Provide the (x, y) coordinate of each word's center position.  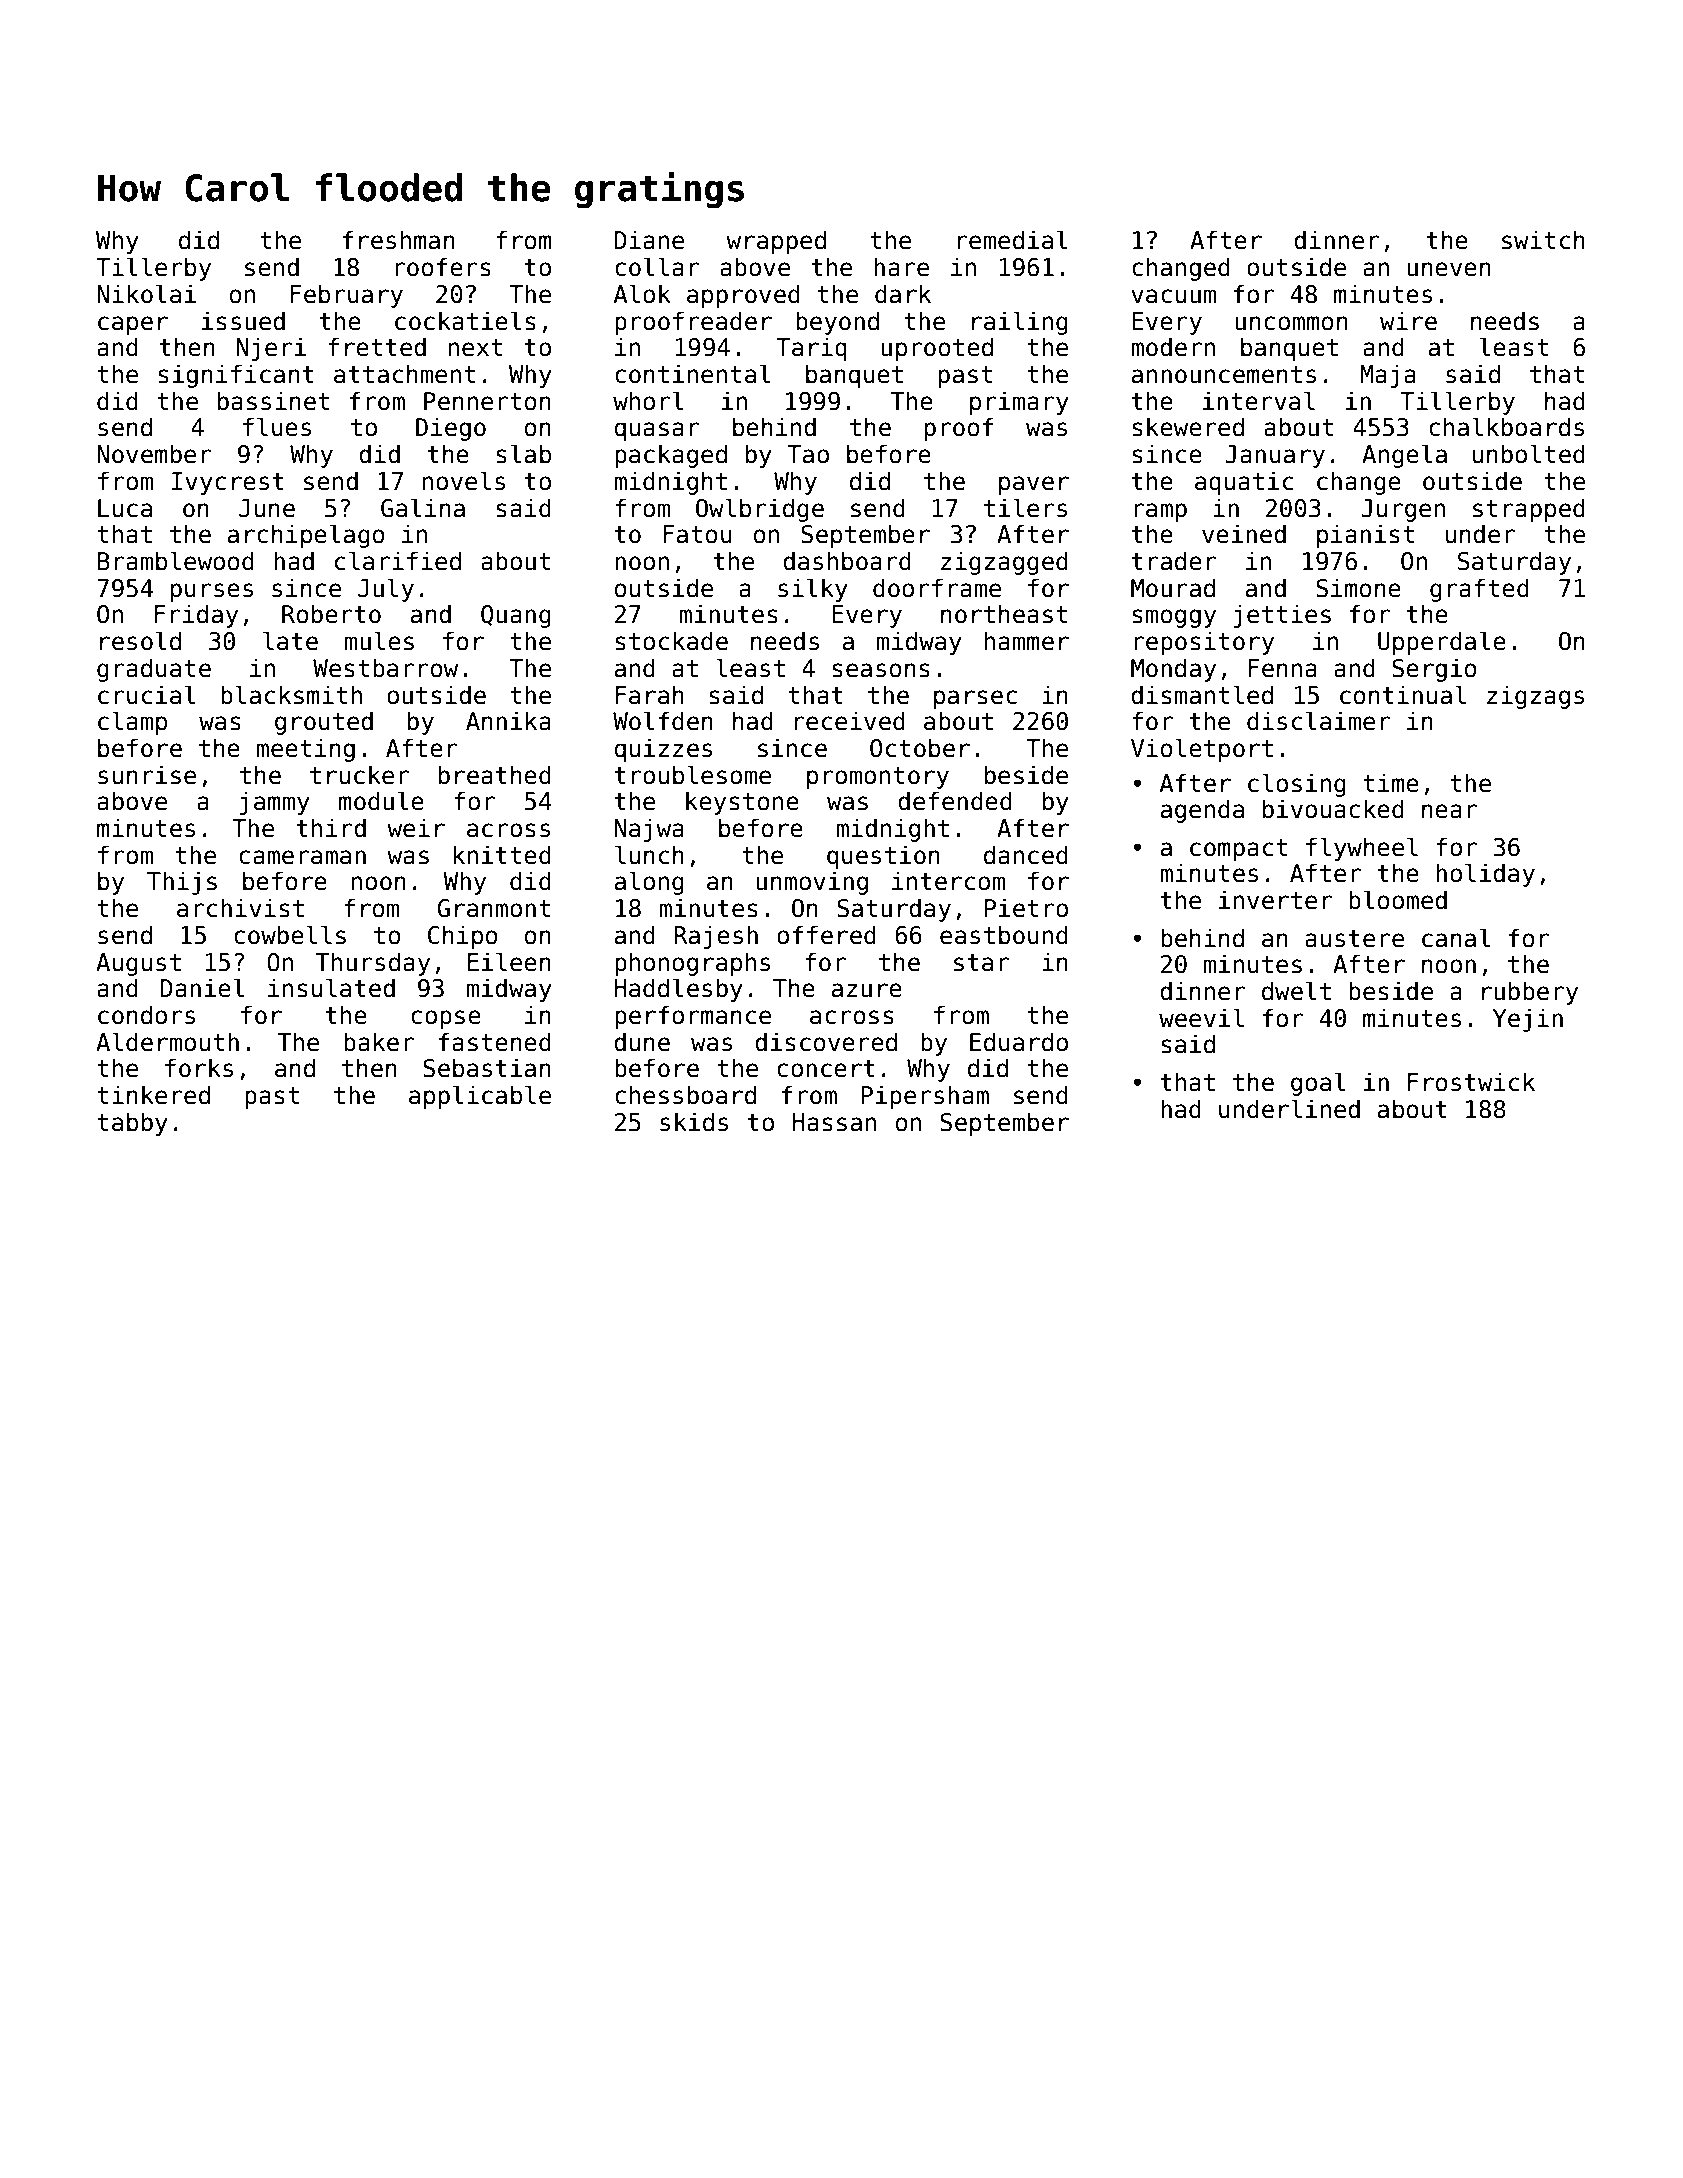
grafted (1479, 590)
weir (416, 828)
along (649, 883)
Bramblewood (176, 561)
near (1449, 811)
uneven (1449, 269)
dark (903, 294)
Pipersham (925, 1097)
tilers (1025, 508)
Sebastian (487, 1068)
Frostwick (1471, 1082)
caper (133, 325)
